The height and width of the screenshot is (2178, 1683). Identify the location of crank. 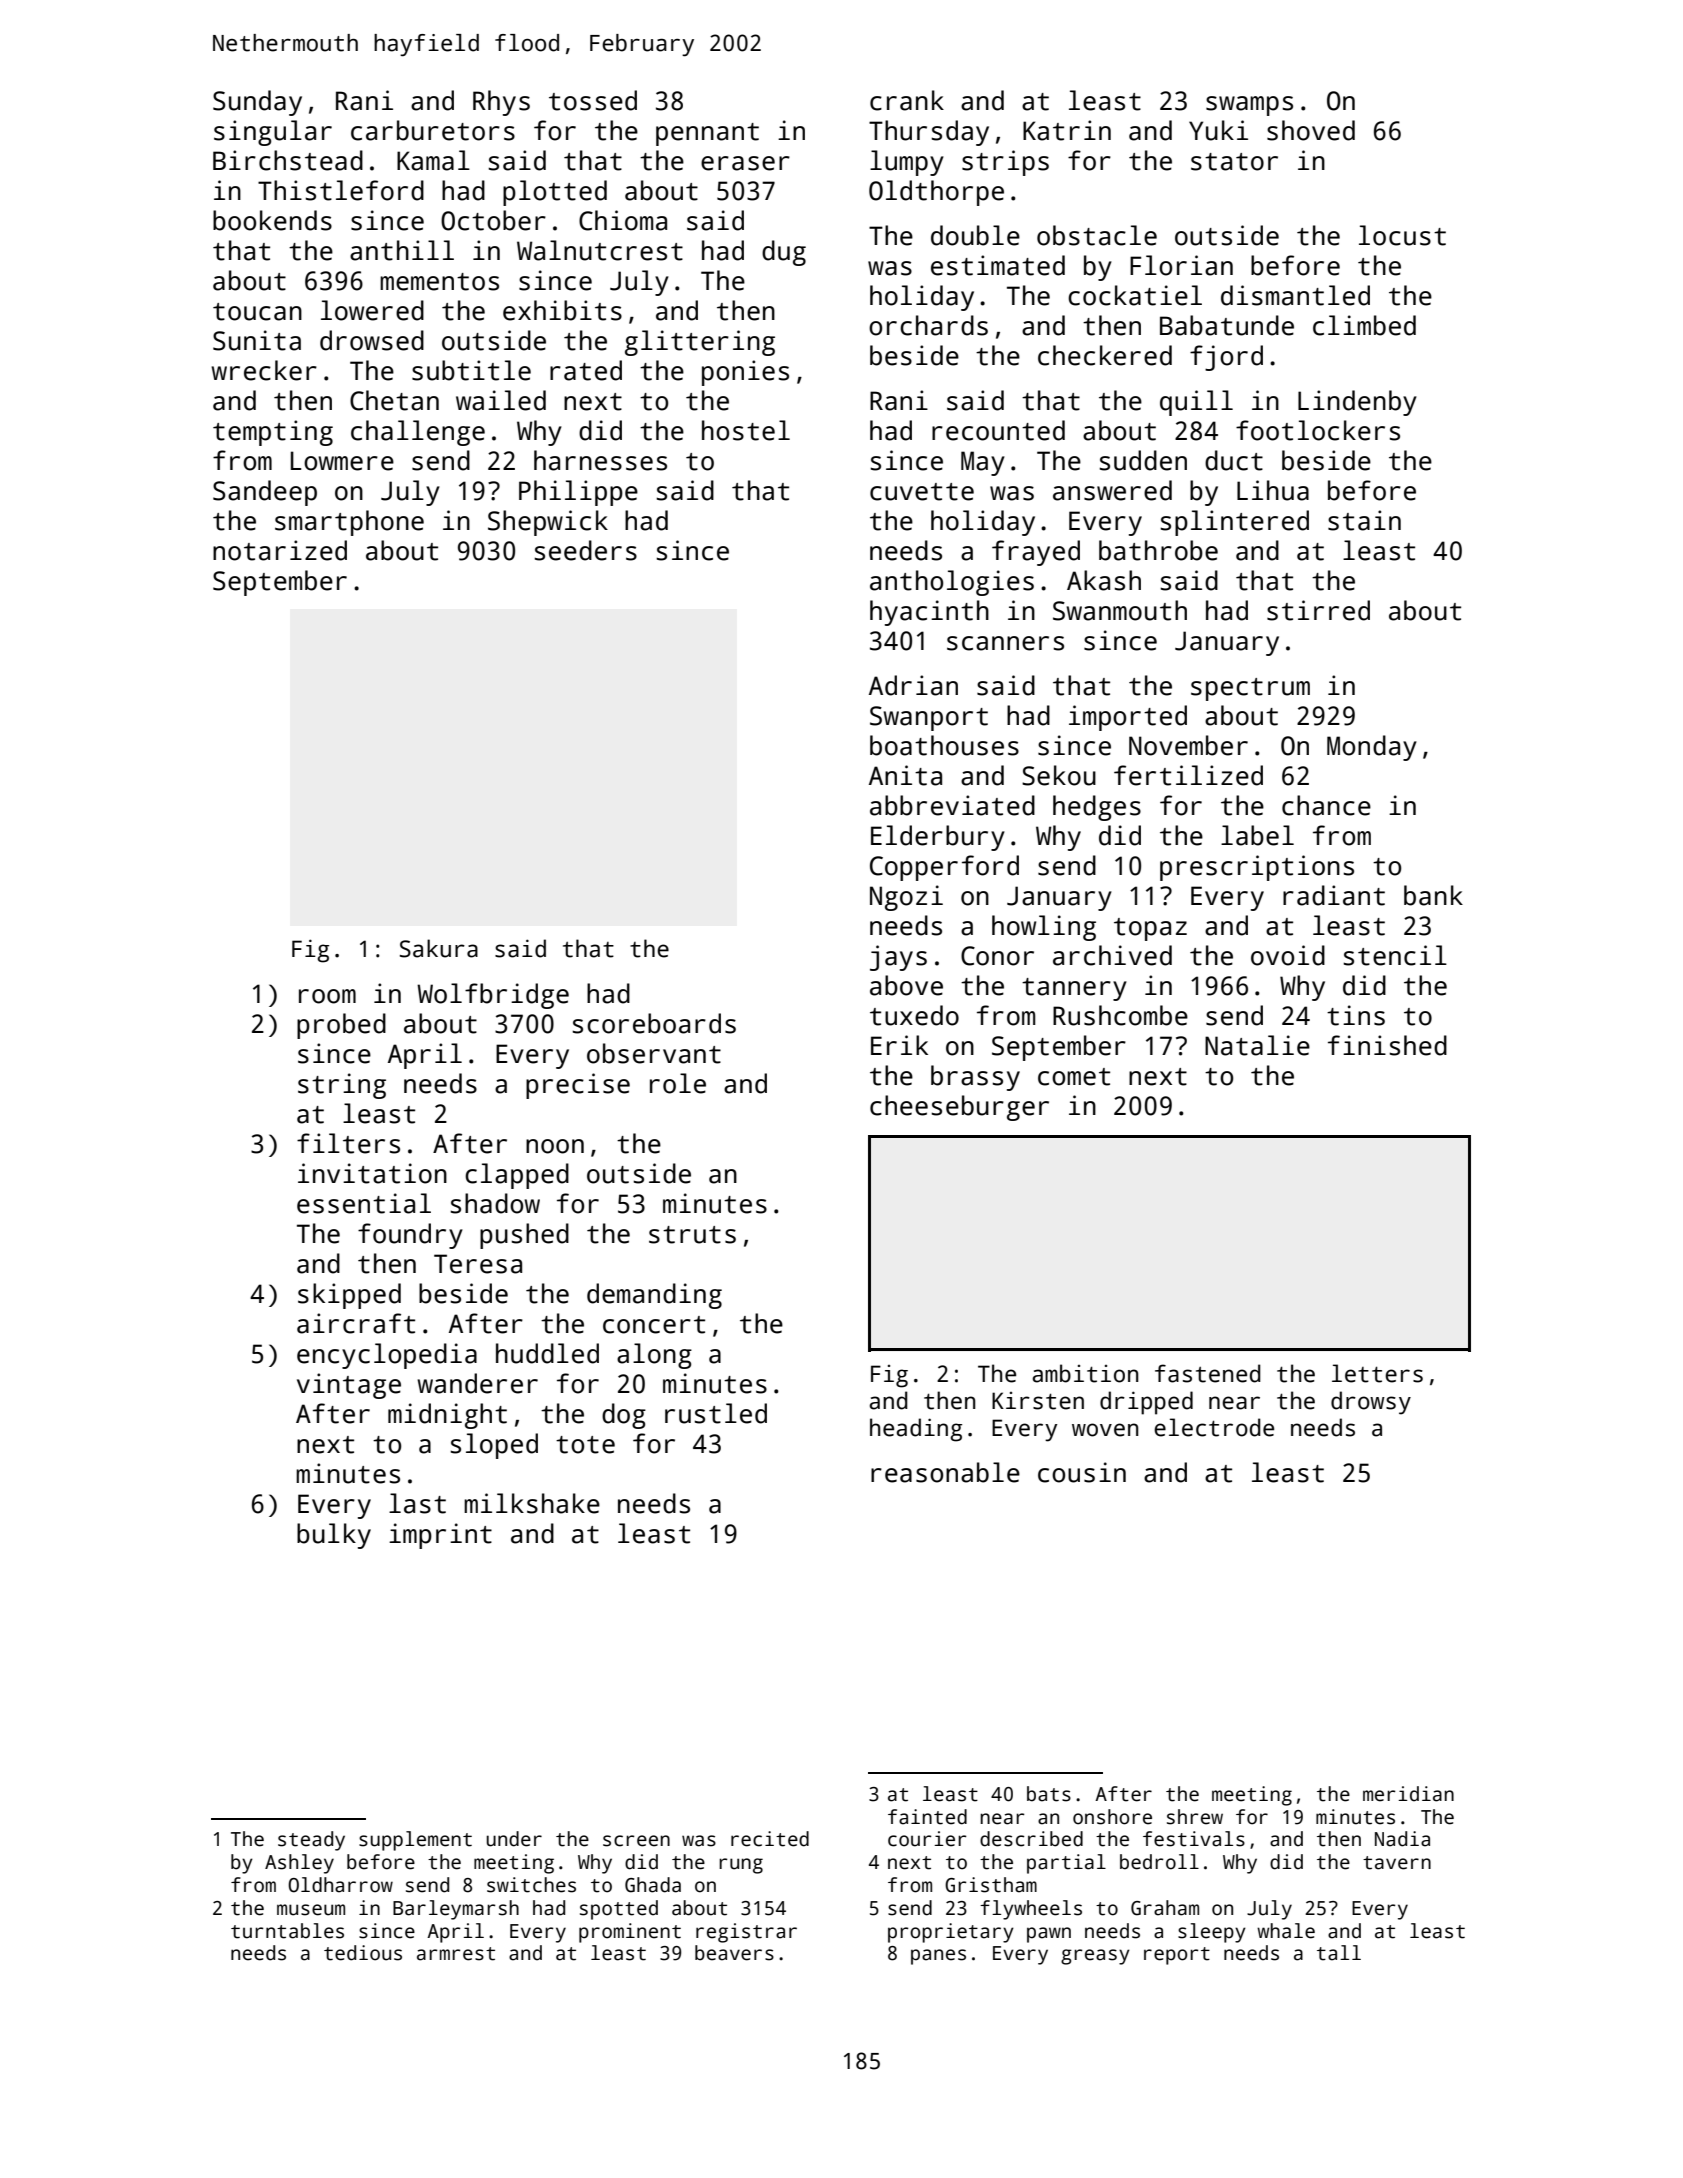
(907, 100).
